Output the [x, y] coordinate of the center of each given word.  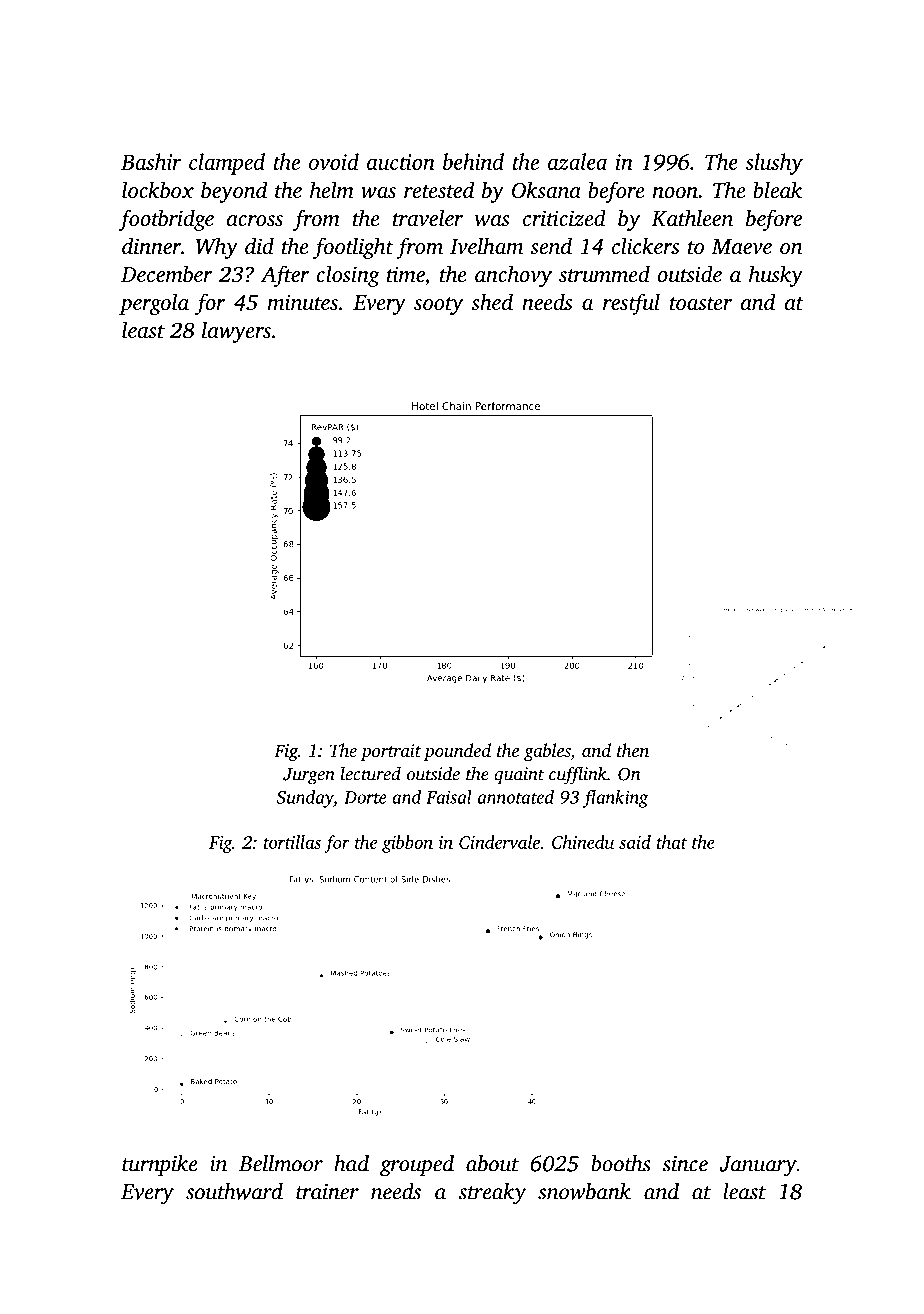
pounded [457, 752]
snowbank [584, 1191]
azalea [577, 161]
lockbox [158, 189]
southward [234, 1191]
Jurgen [309, 776]
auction [401, 162]
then [633, 750]
